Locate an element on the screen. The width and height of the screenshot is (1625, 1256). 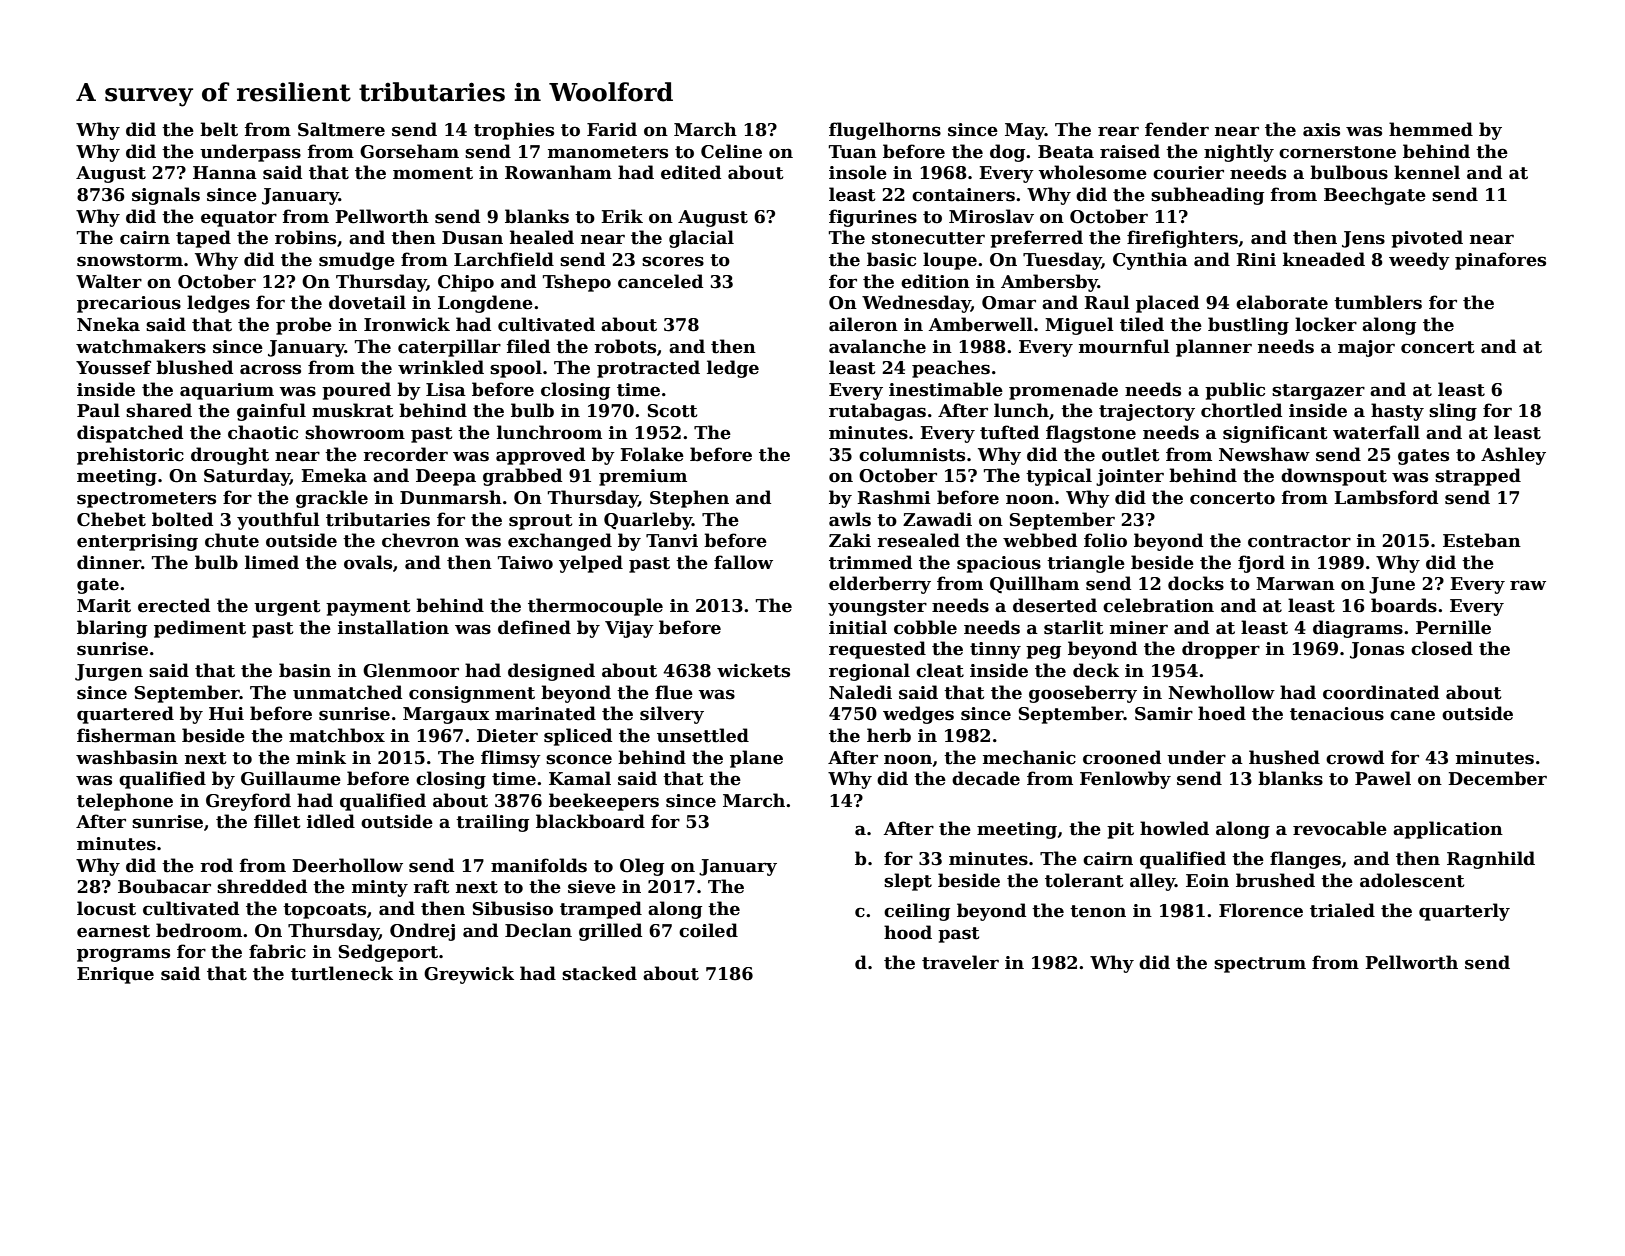
Wednesday is located at coordinates (916, 304).
